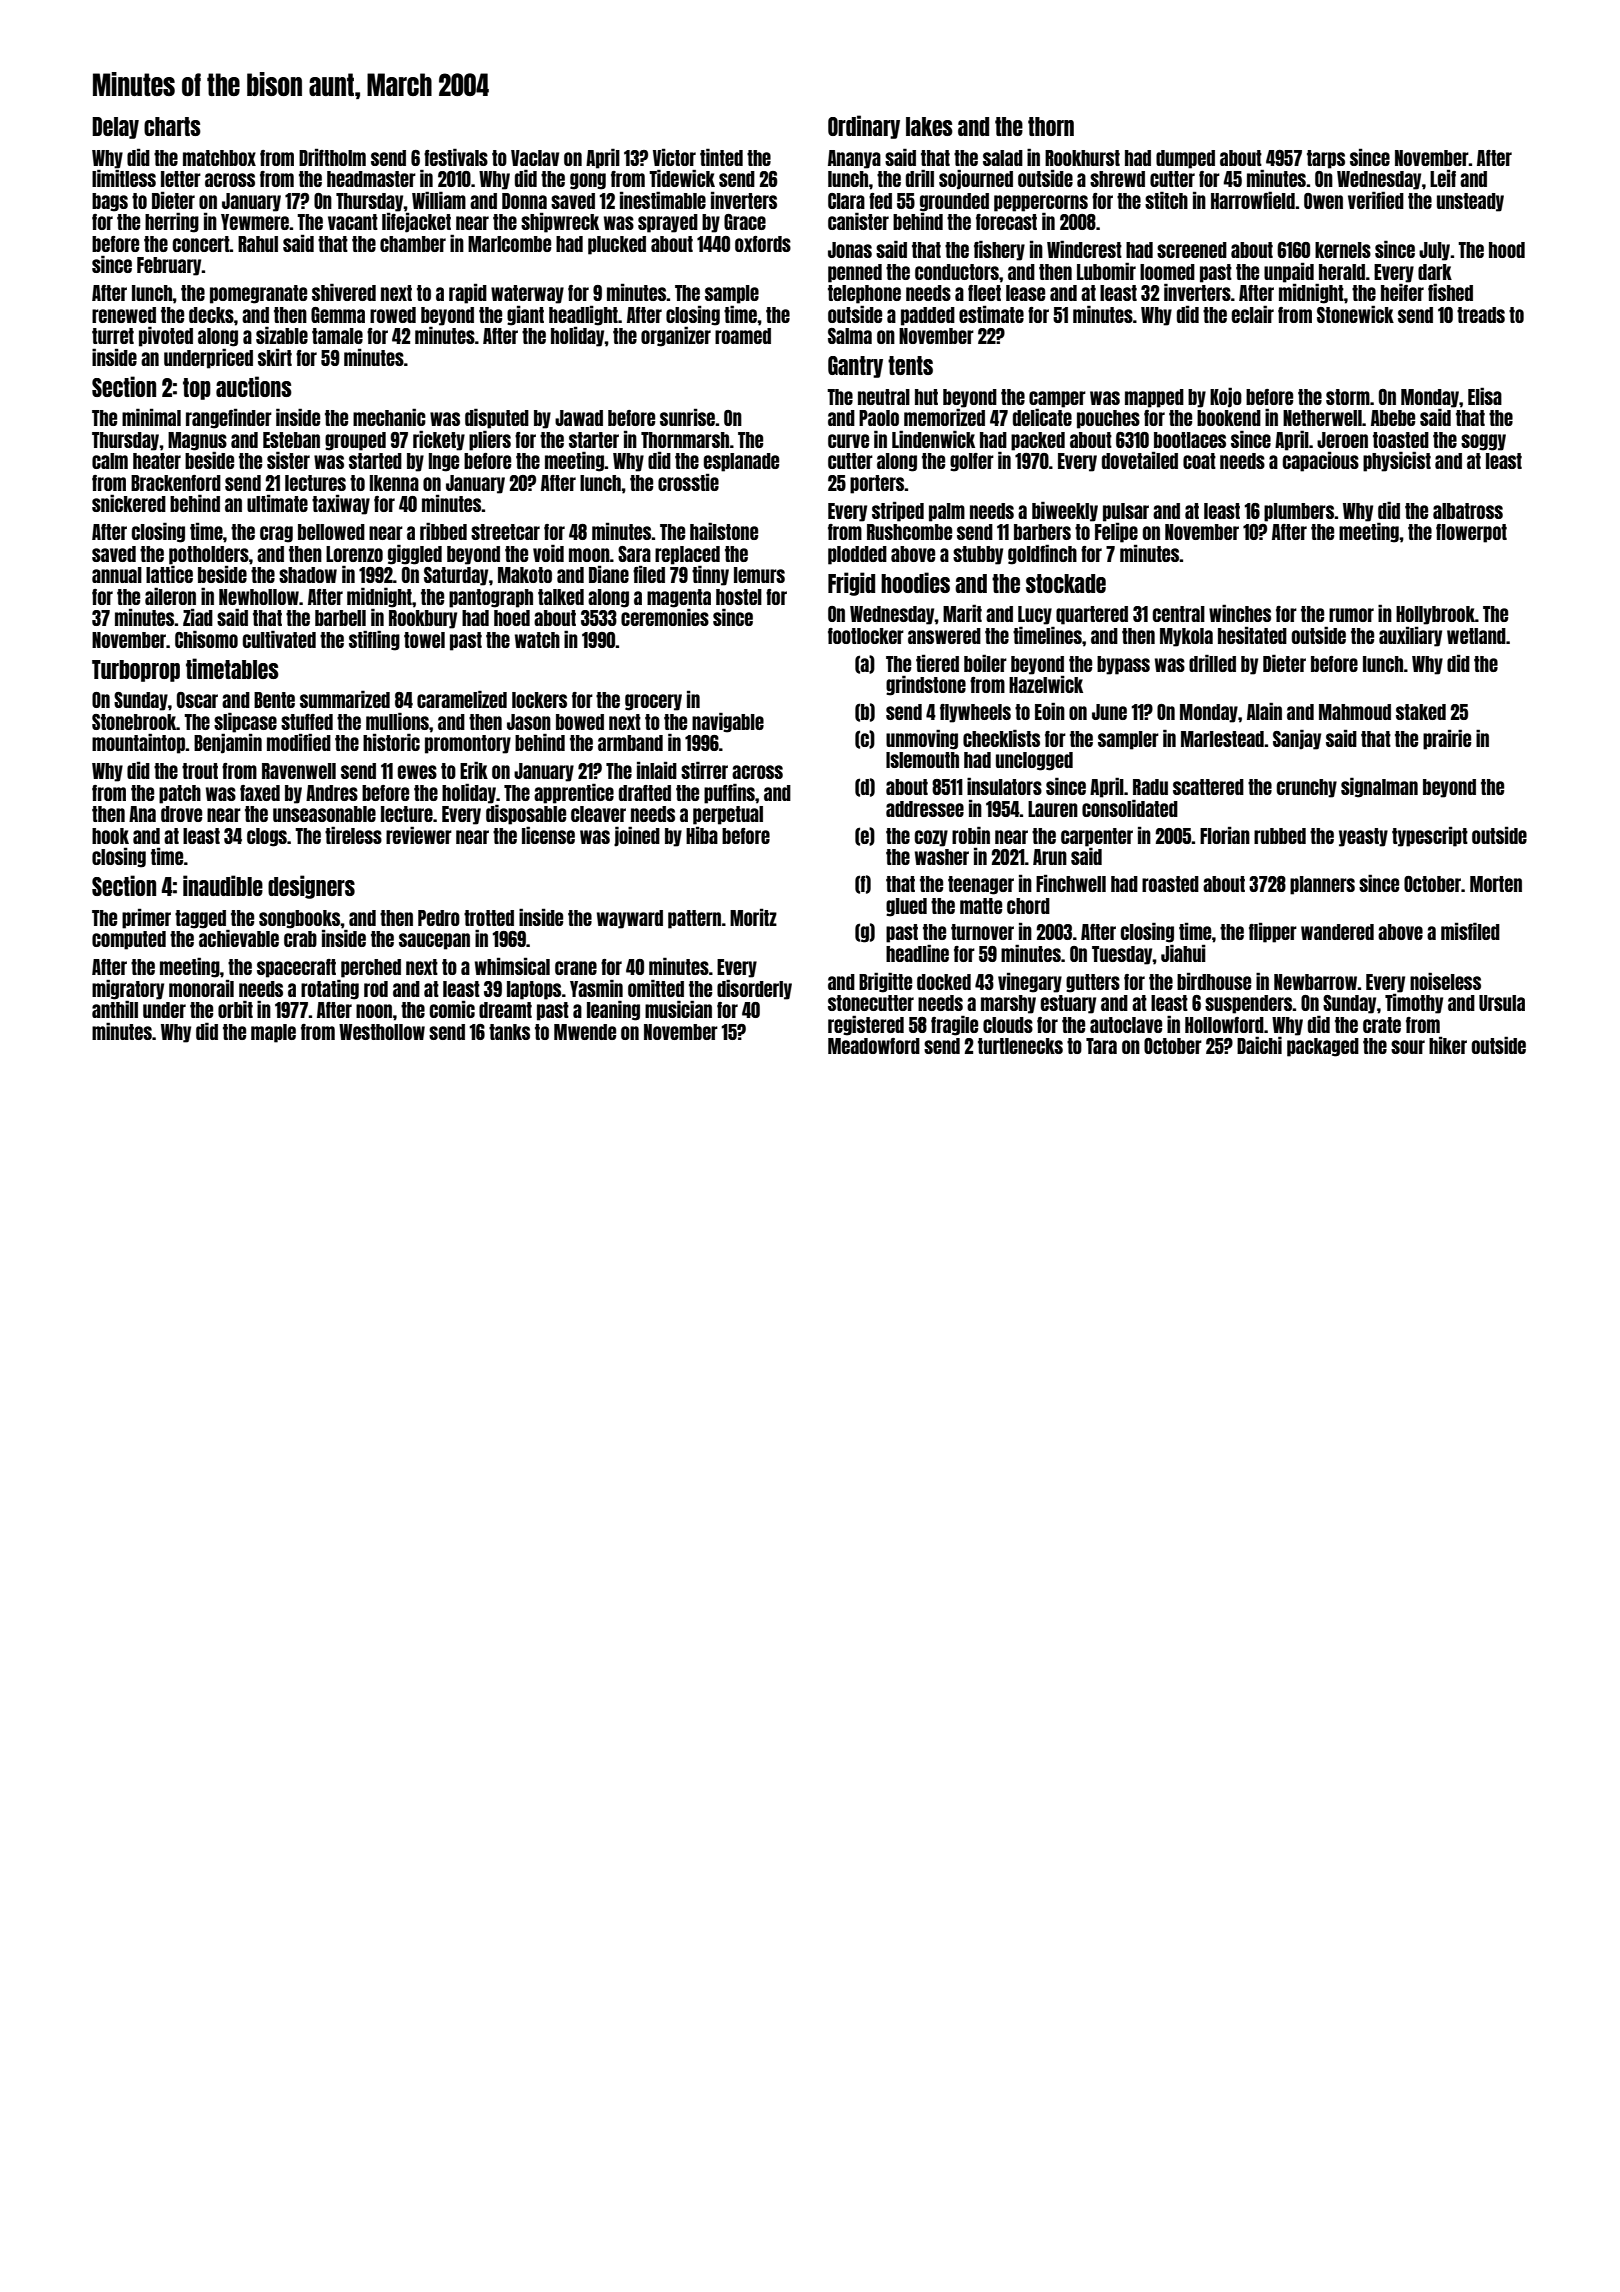 This page has height=2292, width=1620. Describe the element at coordinates (976, 179) in the page. I see `sojourned` at that location.
